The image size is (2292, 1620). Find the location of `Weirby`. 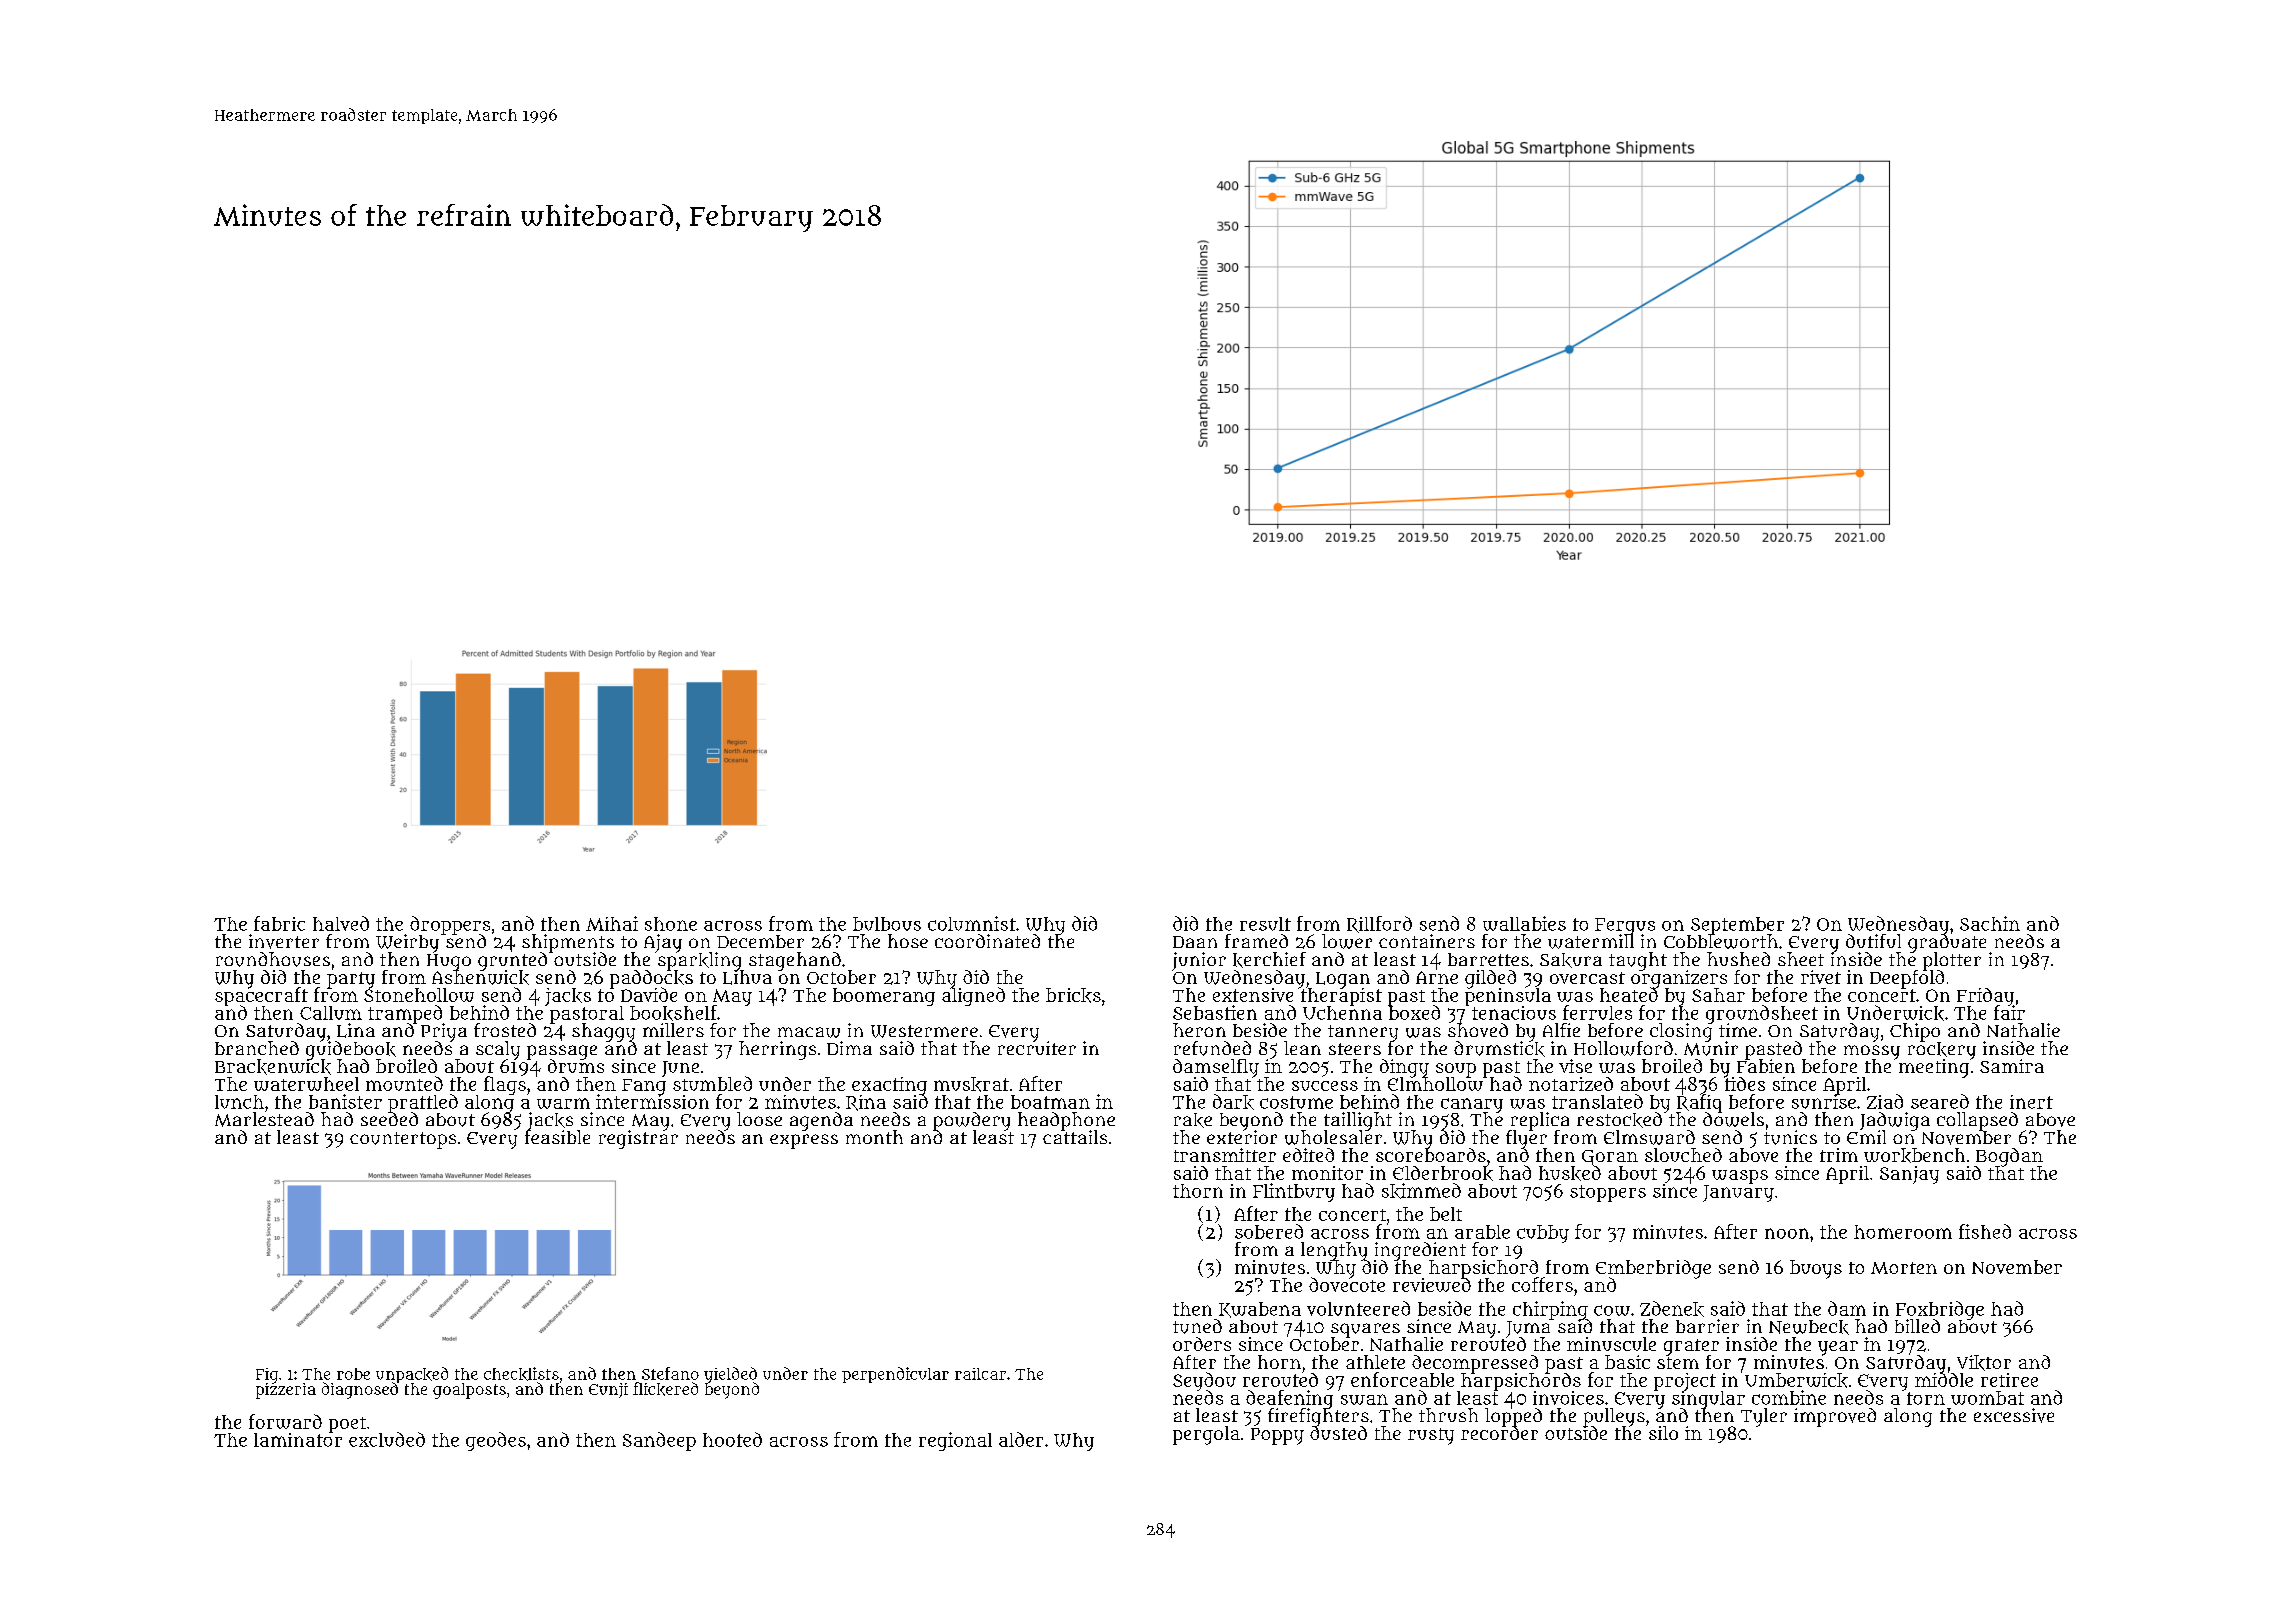

Weirby is located at coordinates (407, 944).
